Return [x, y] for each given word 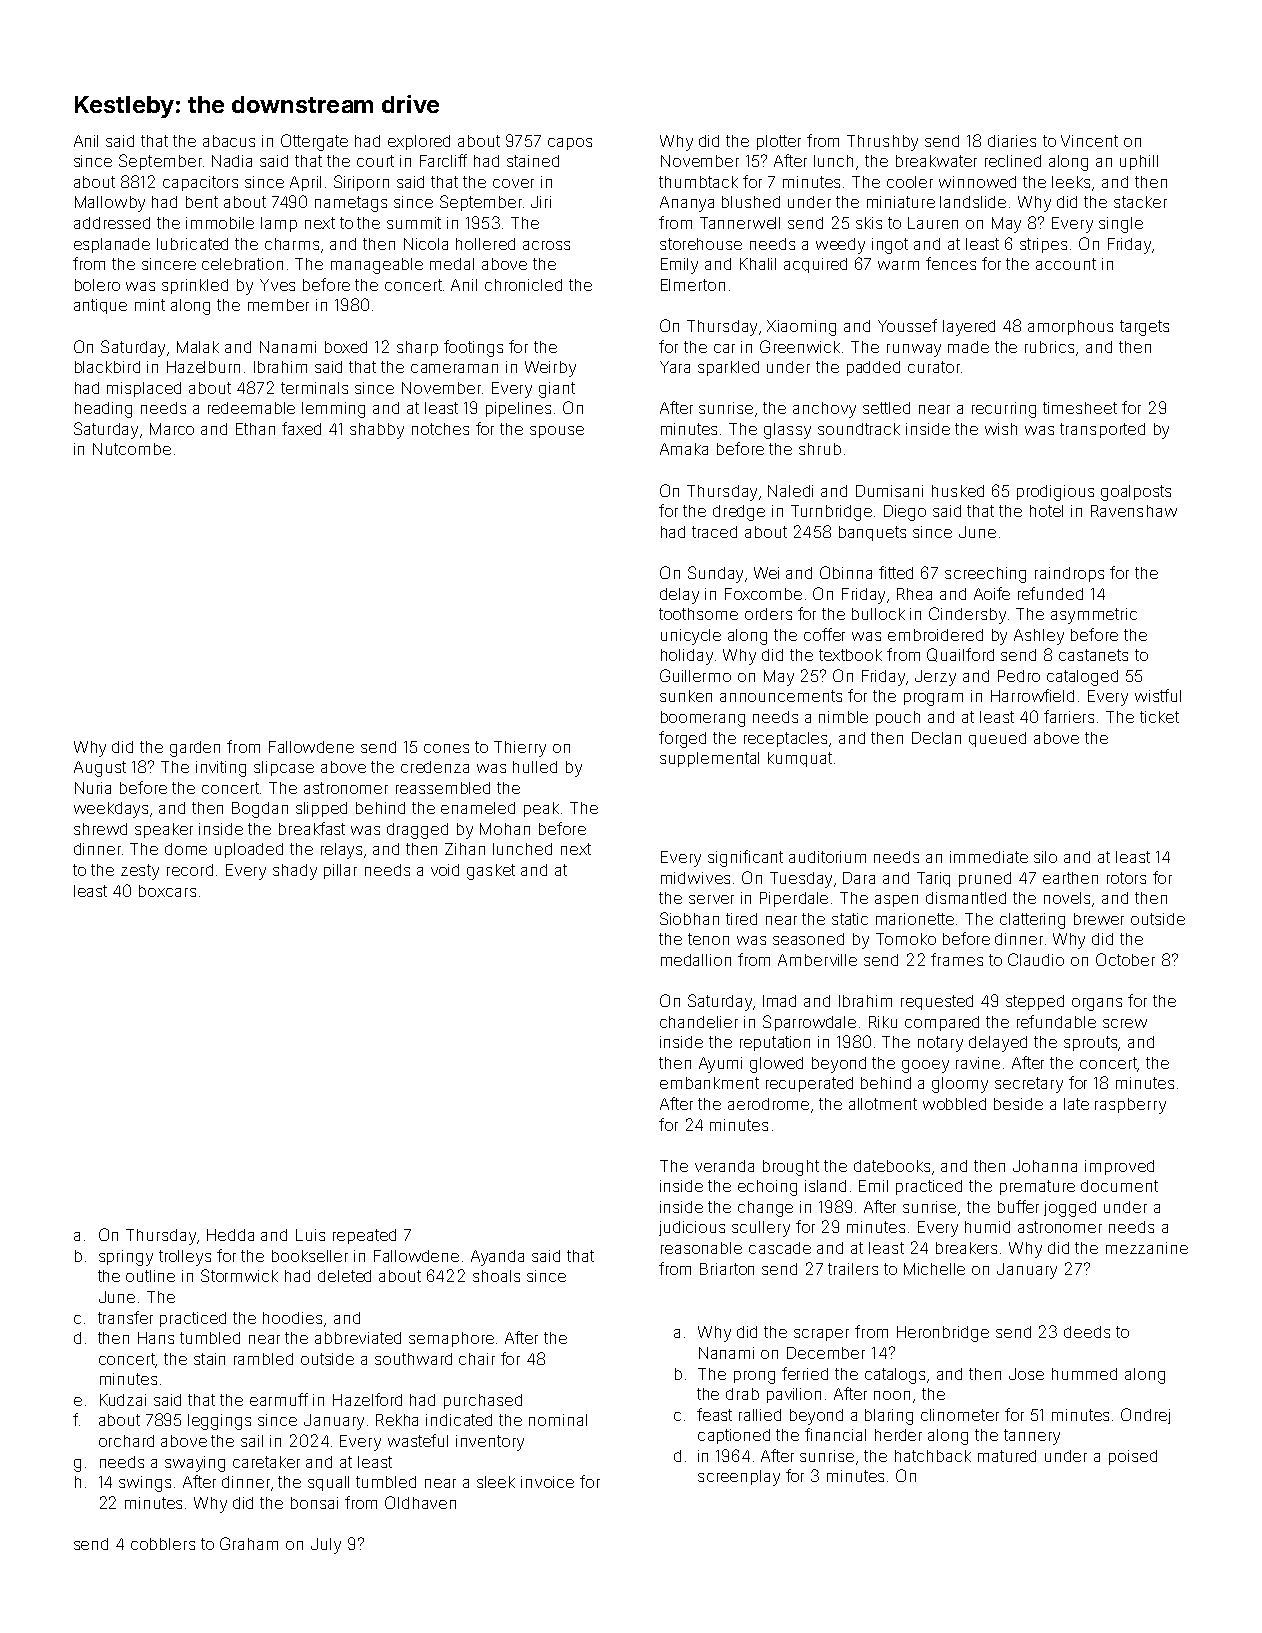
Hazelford [367, 1399]
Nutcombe [132, 449]
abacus [229, 141]
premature [1037, 1187]
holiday [687, 657]
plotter [779, 142]
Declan [936, 738]
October [1125, 959]
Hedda [230, 1235]
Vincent [1089, 141]
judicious [692, 1228]
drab [742, 1394]
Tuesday [801, 880]
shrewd [100, 829]
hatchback [933, 1456]
